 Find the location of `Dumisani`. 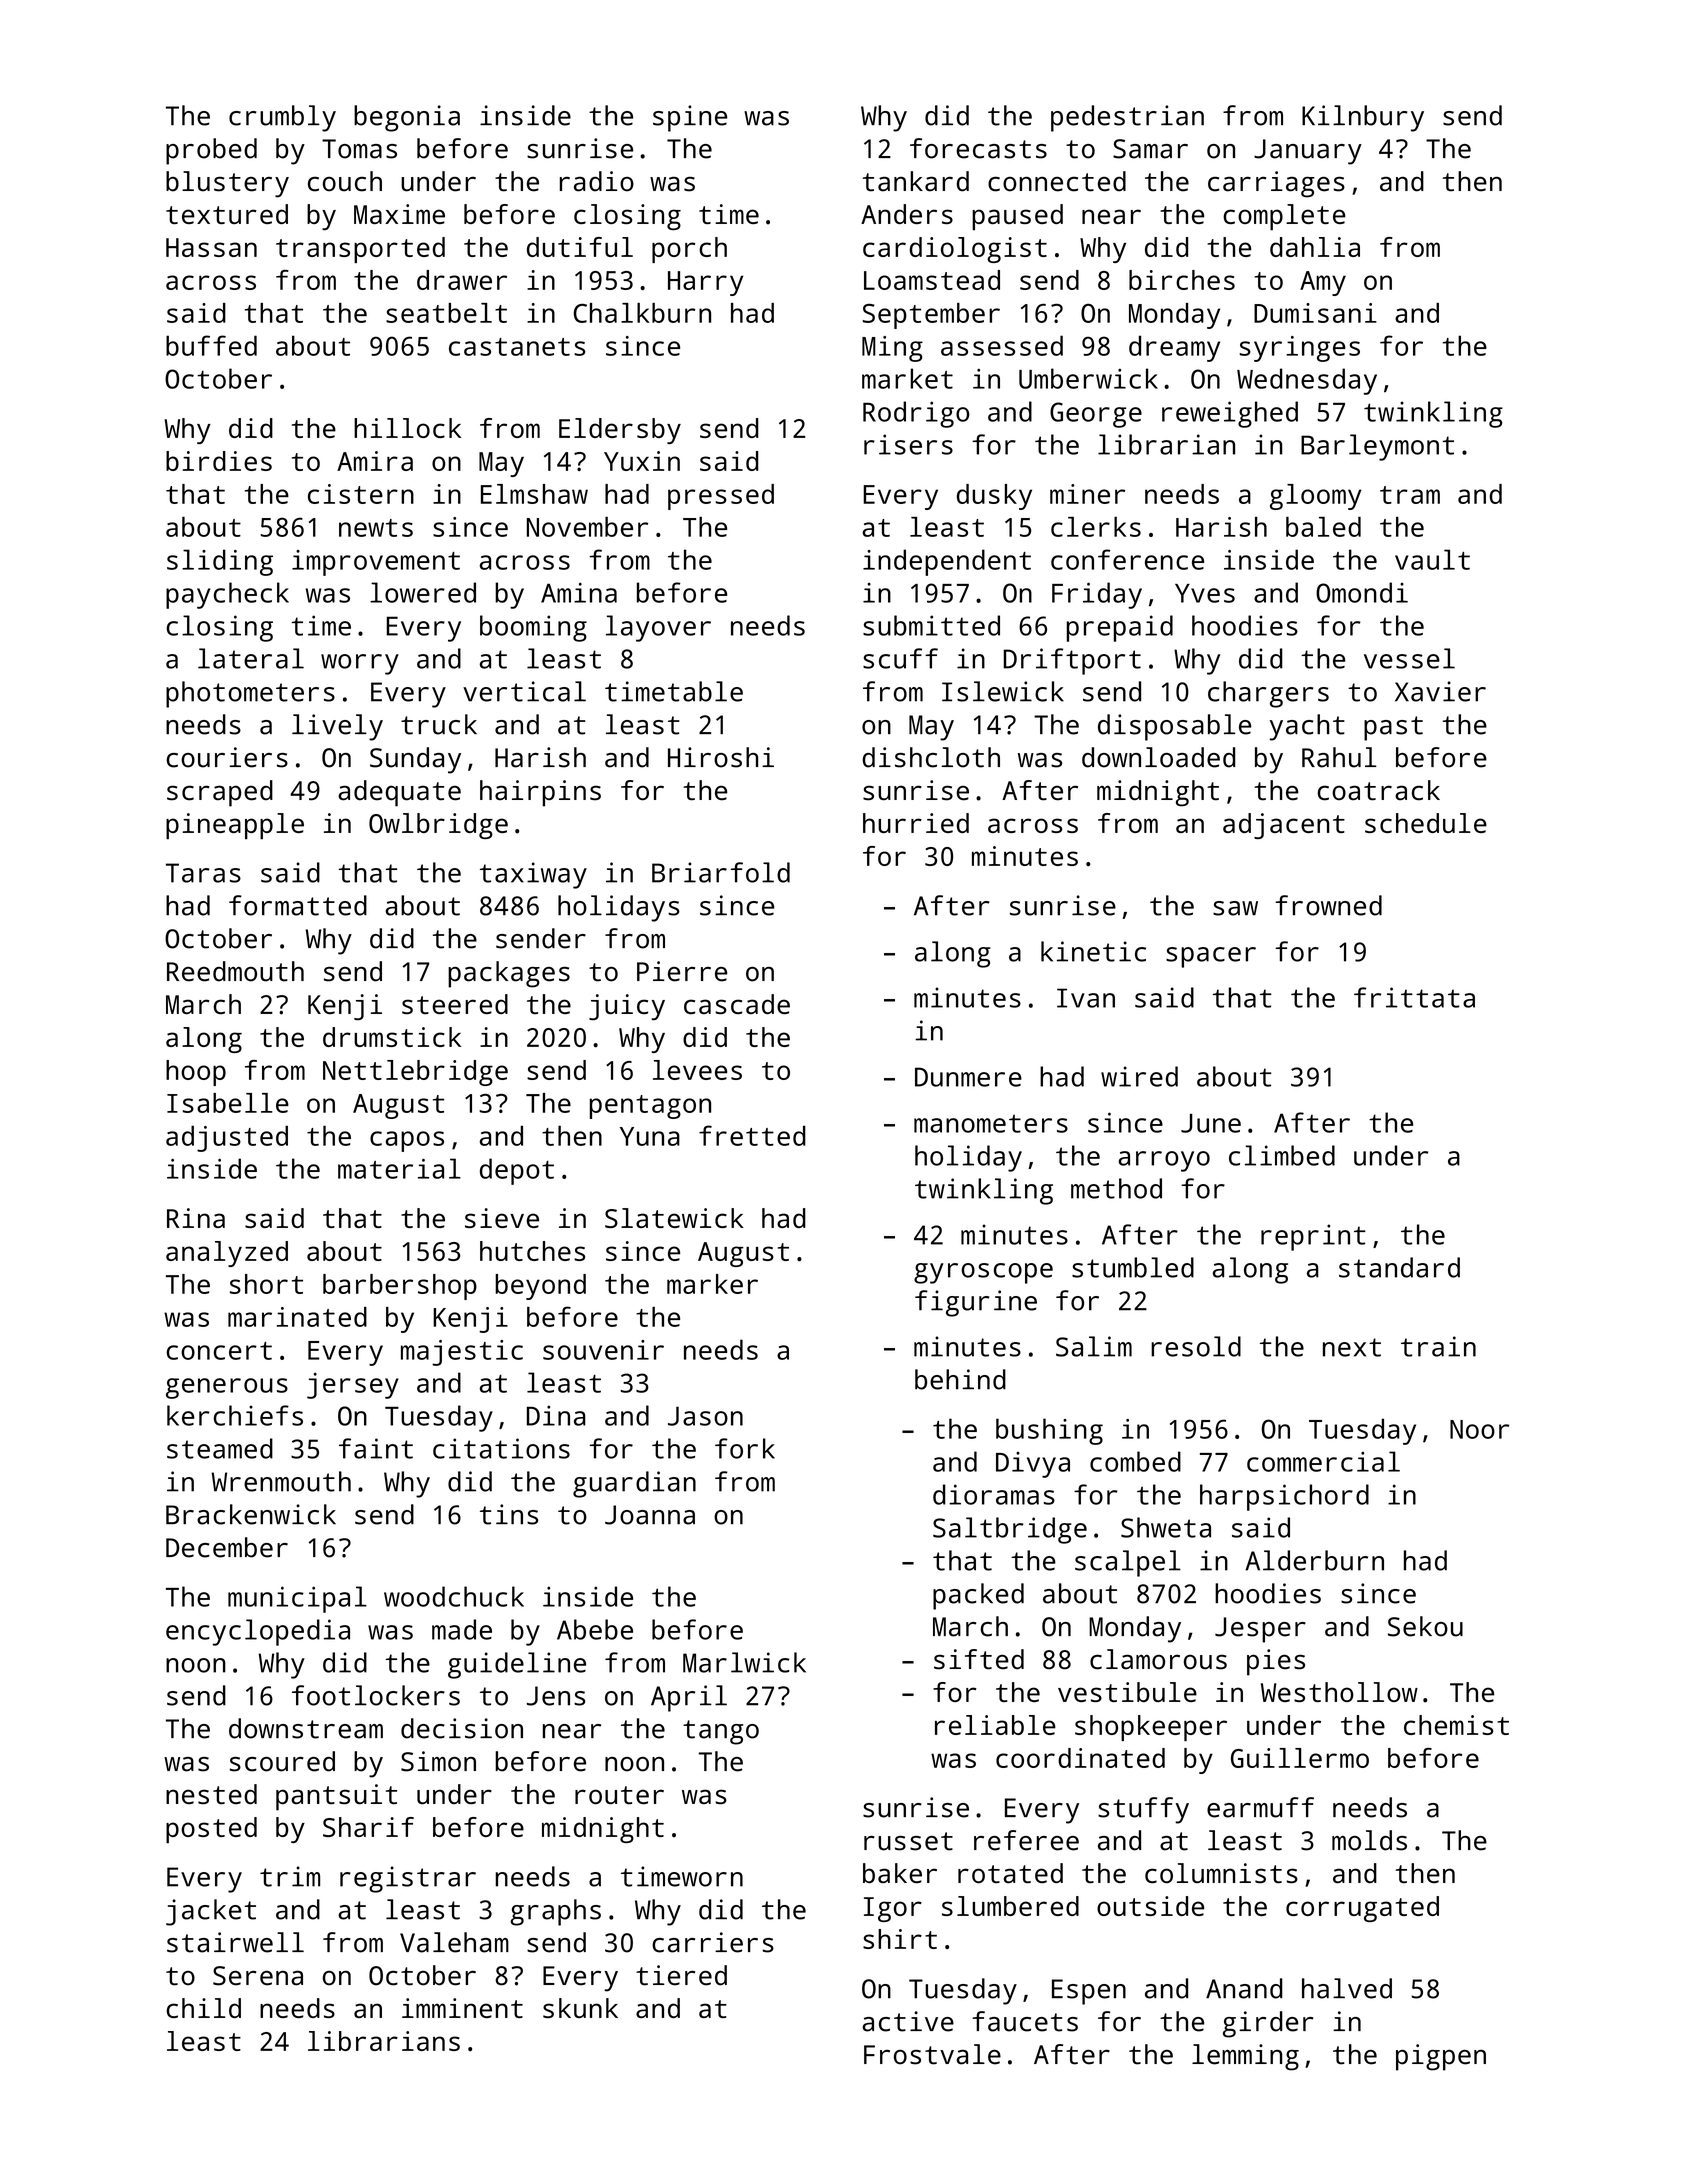

Dumisani is located at coordinates (1315, 313).
